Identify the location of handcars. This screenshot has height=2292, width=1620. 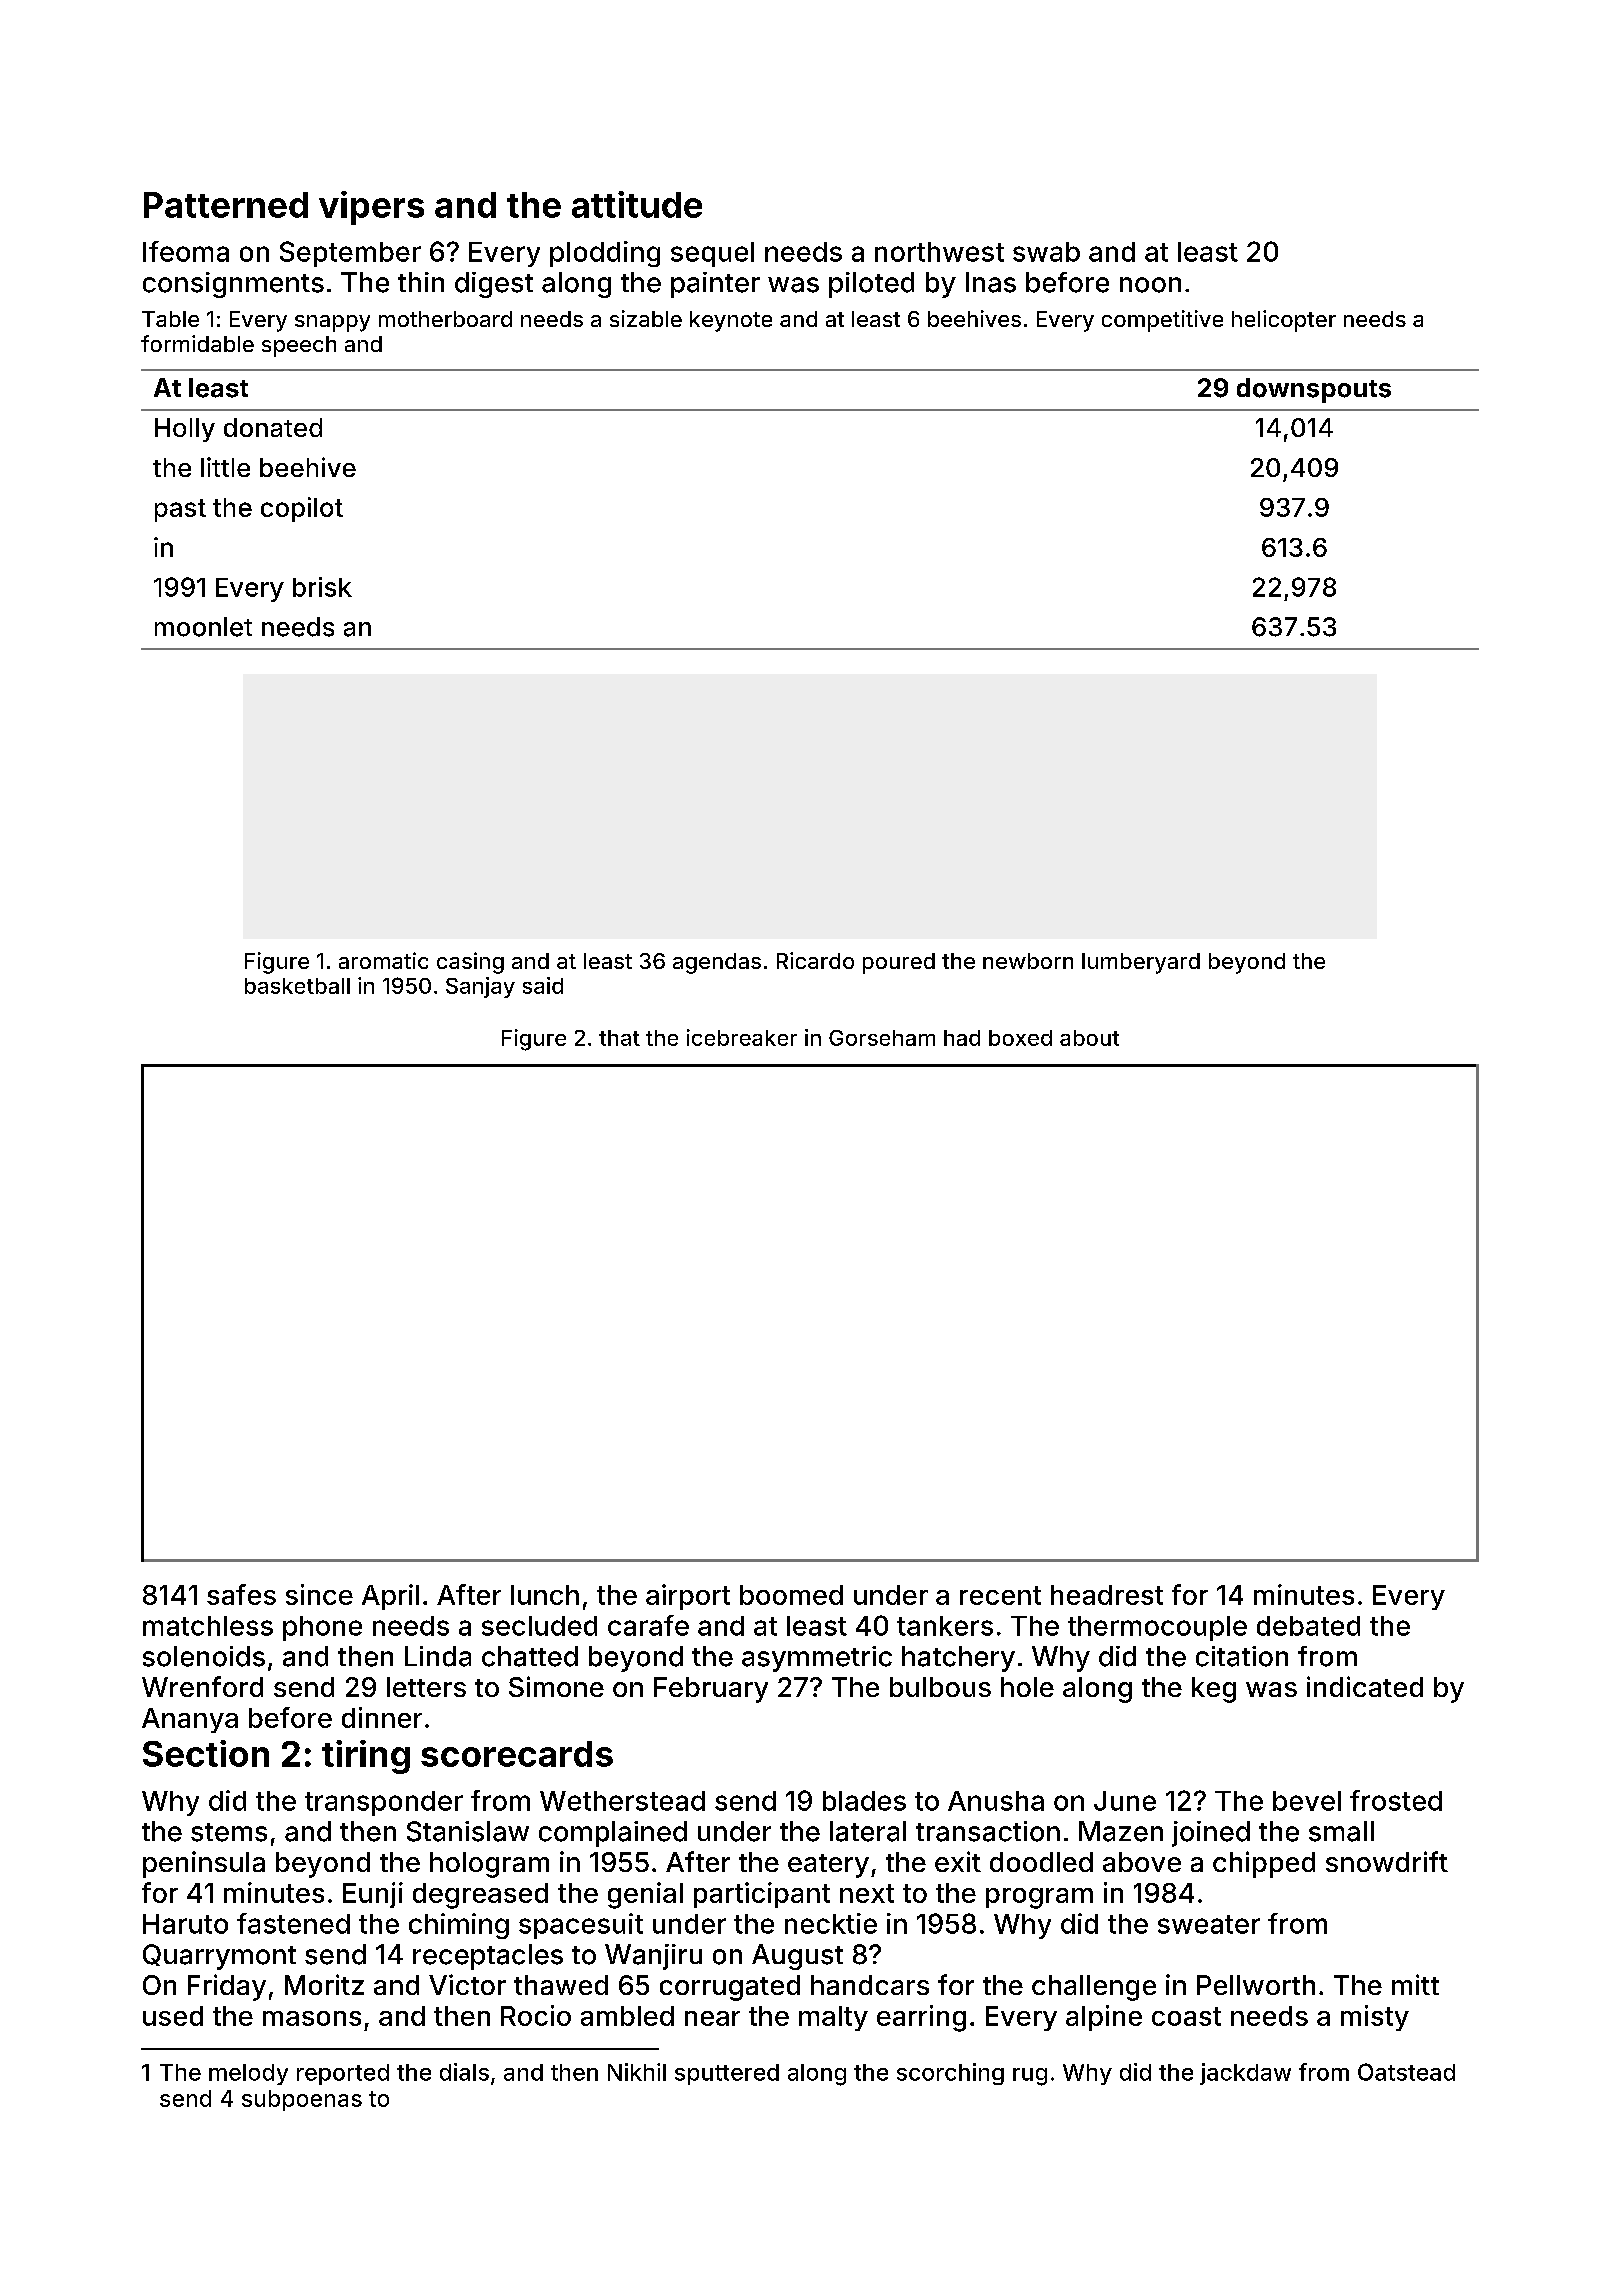
(870, 1985).
